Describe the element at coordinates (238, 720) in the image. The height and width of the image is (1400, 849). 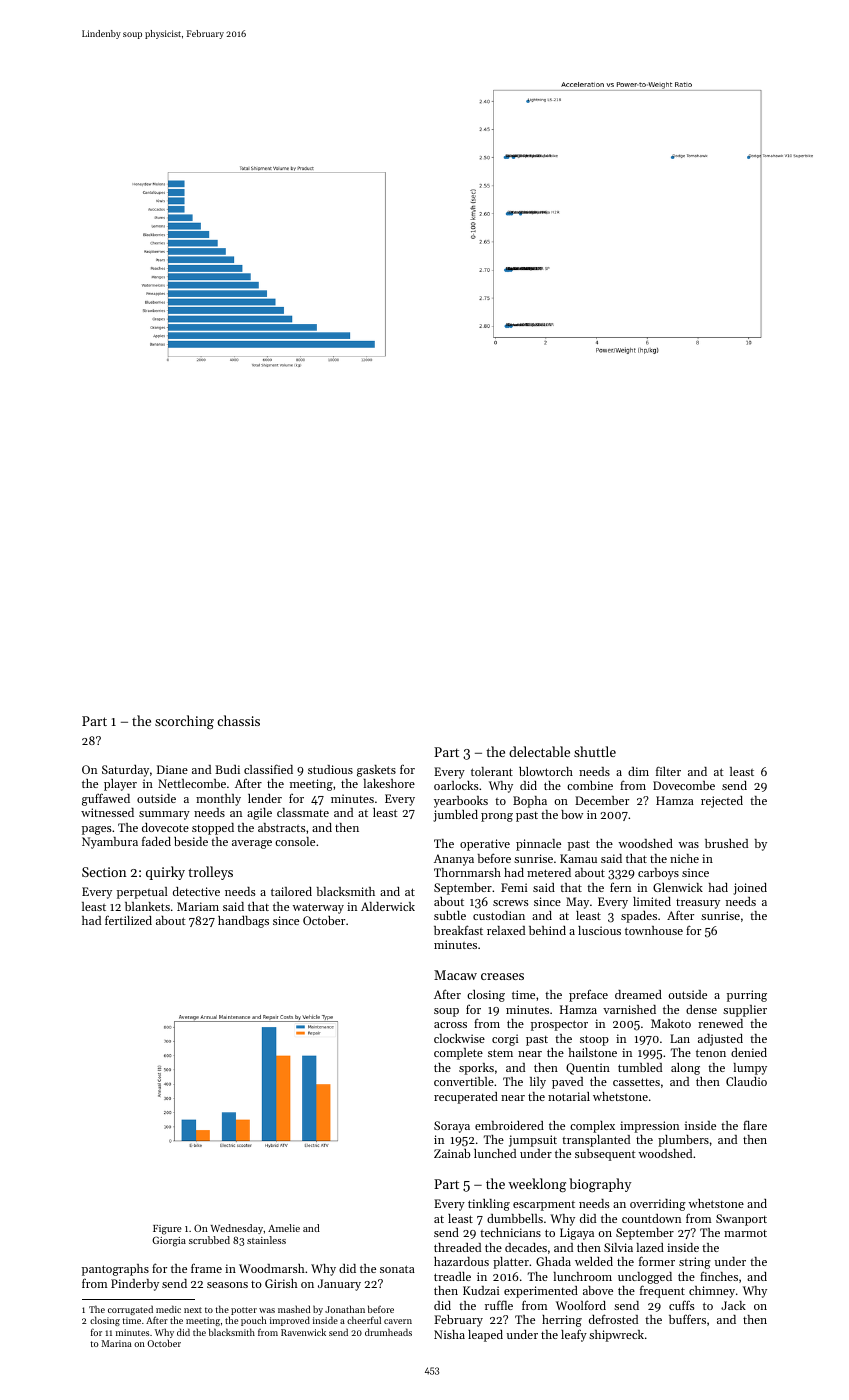
I see `chassis` at that location.
